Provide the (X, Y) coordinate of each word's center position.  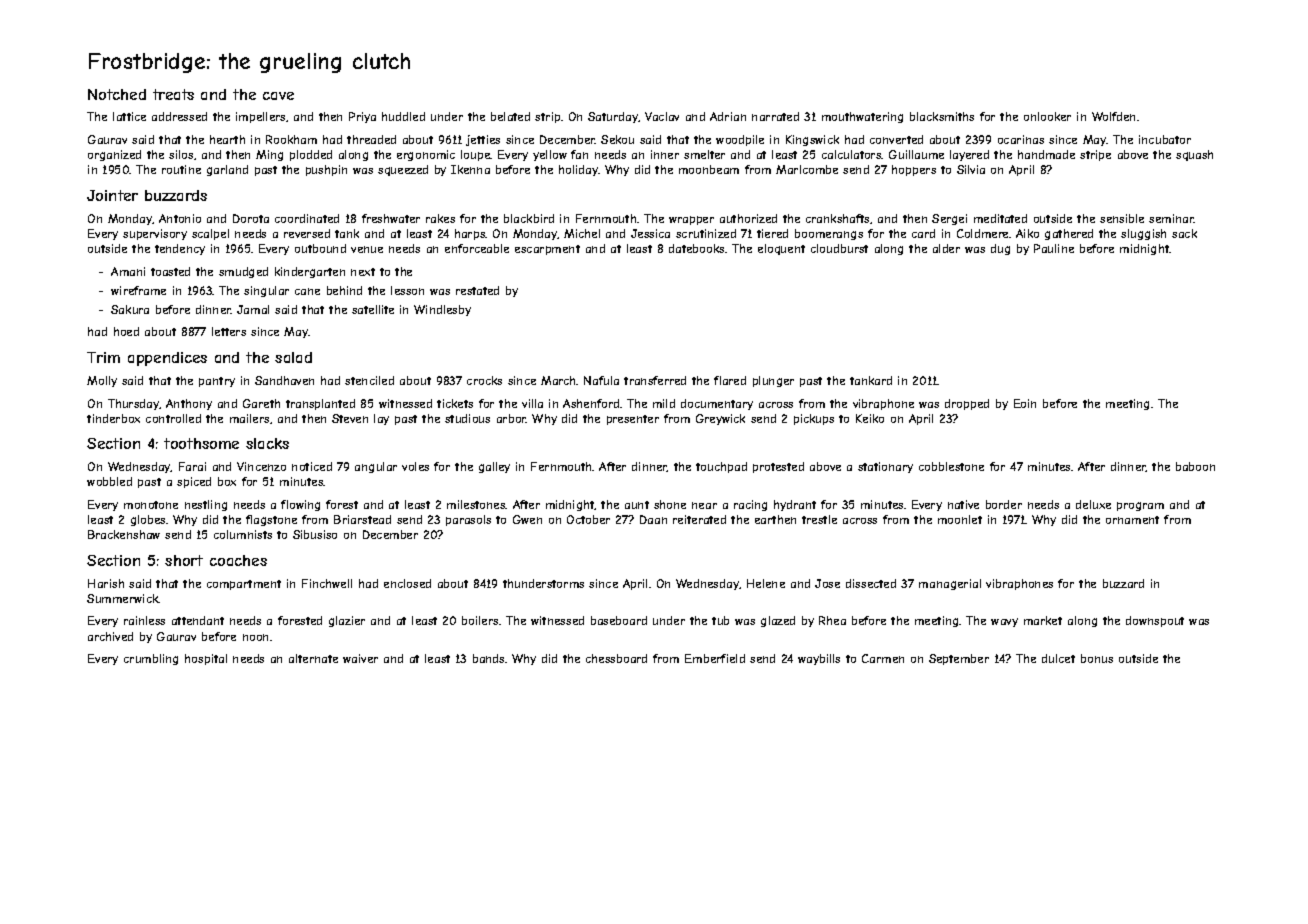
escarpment (547, 250)
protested (778, 467)
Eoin (1025, 403)
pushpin (326, 170)
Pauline (1054, 248)
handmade (1046, 154)
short (184, 560)
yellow (550, 155)
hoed (126, 331)
